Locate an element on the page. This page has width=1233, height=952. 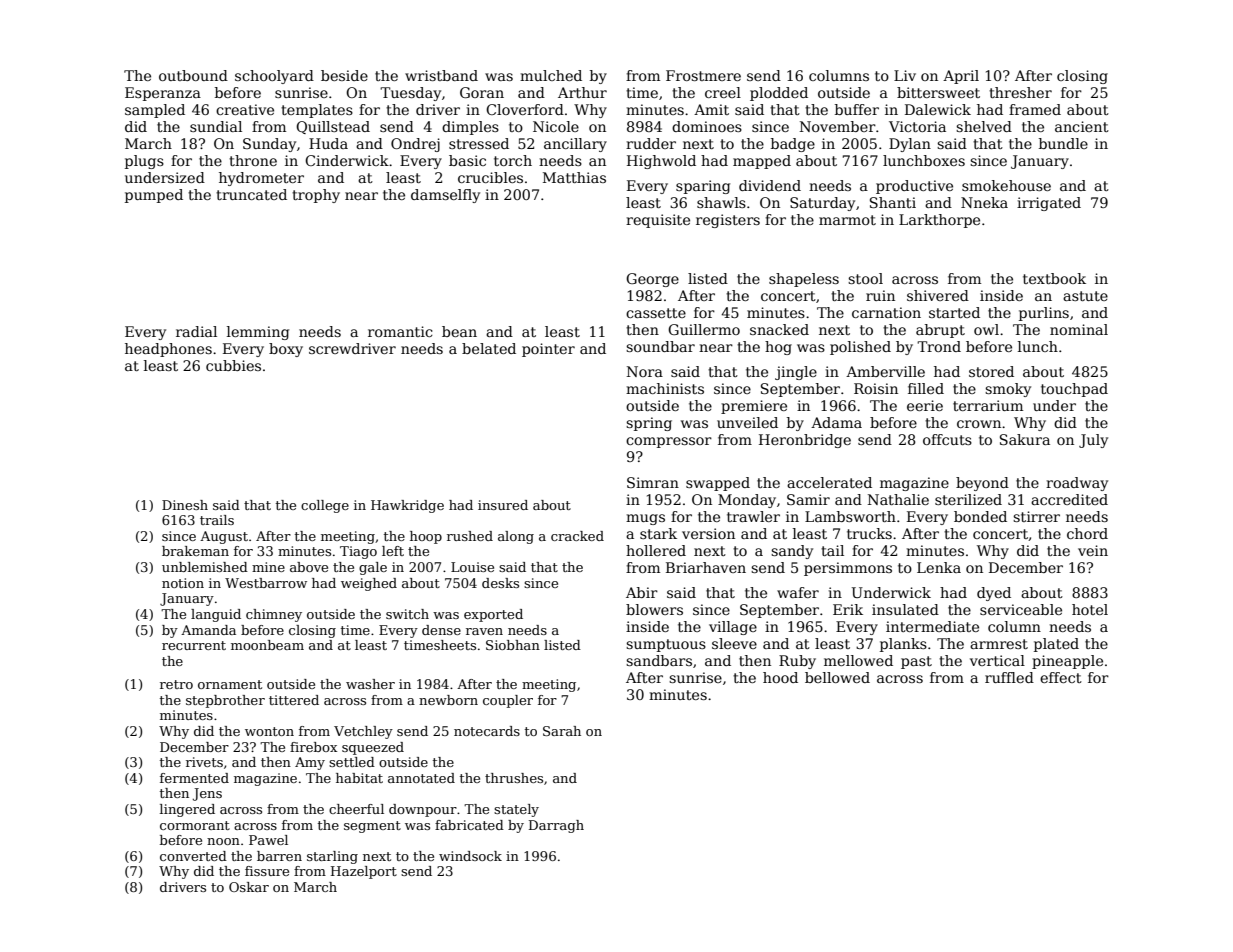
compressor is located at coordinates (669, 442).
